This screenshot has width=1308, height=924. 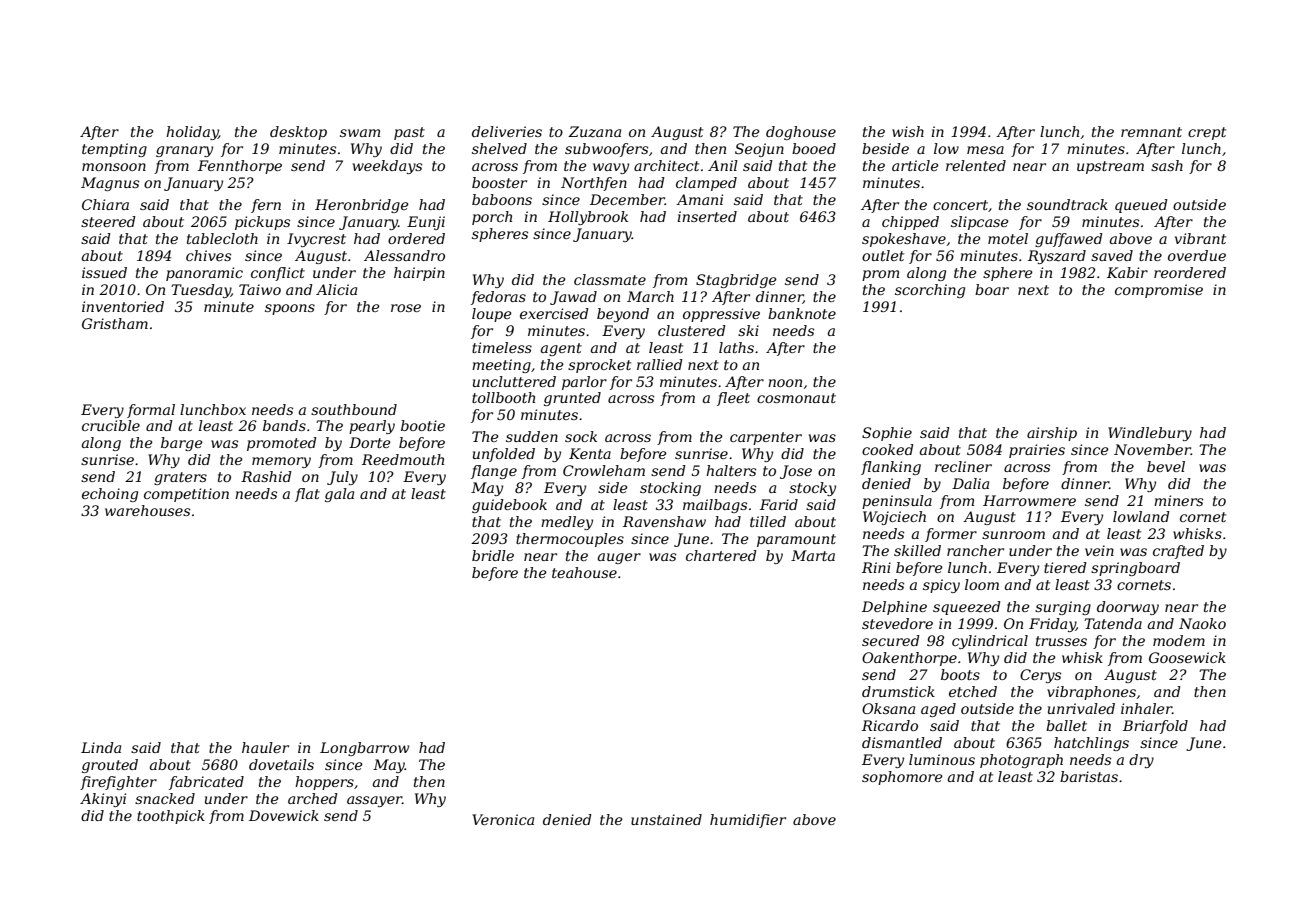 I want to click on monsoon, so click(x=114, y=167).
